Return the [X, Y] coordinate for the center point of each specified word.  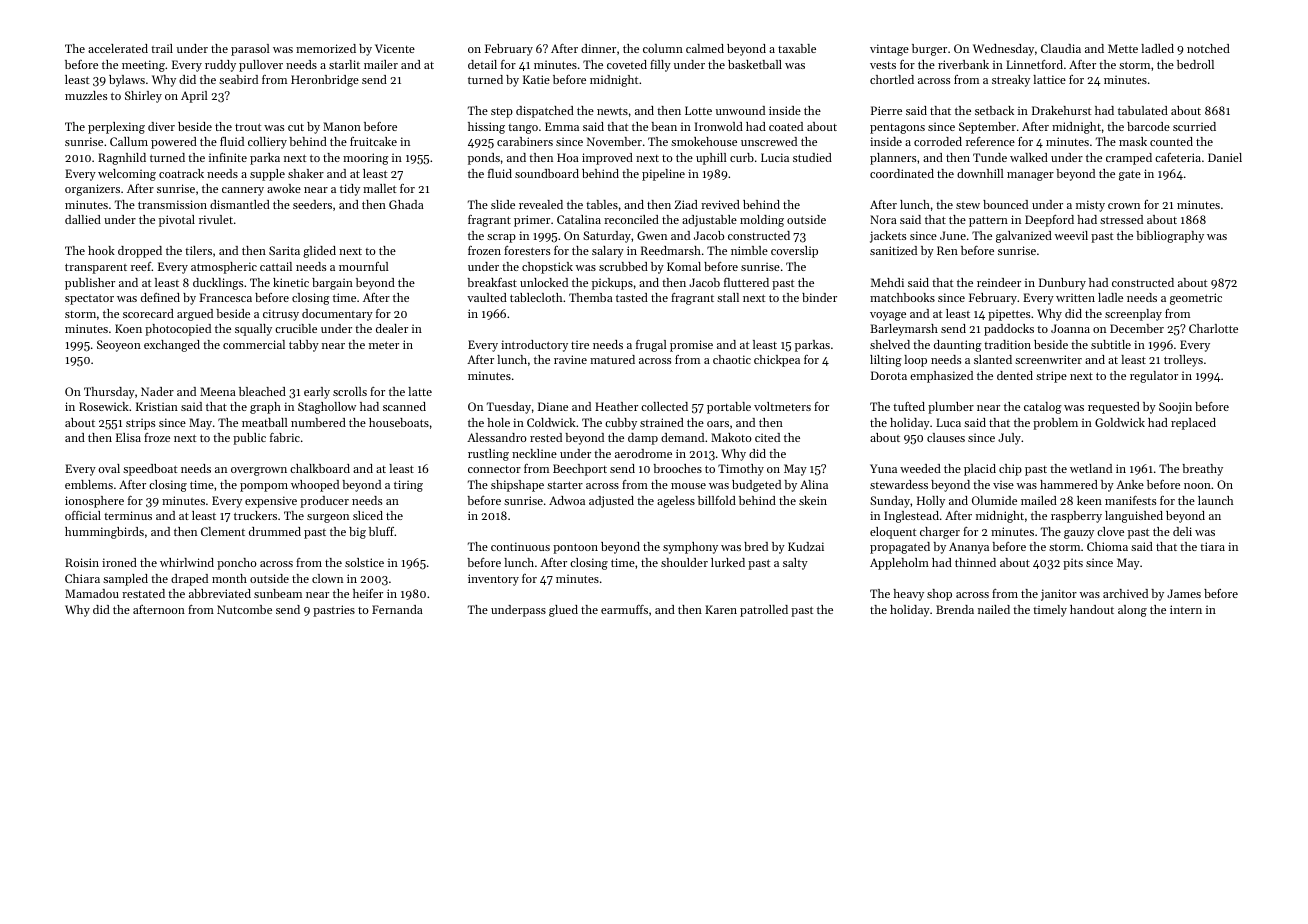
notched [1208, 48]
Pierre [886, 110]
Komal [684, 266]
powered [174, 143]
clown [327, 578]
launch [1216, 500]
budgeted [756, 486]
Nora [883, 219]
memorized [326, 48]
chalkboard [320, 468]
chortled [892, 79]
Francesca [225, 297]
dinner [598, 48]
